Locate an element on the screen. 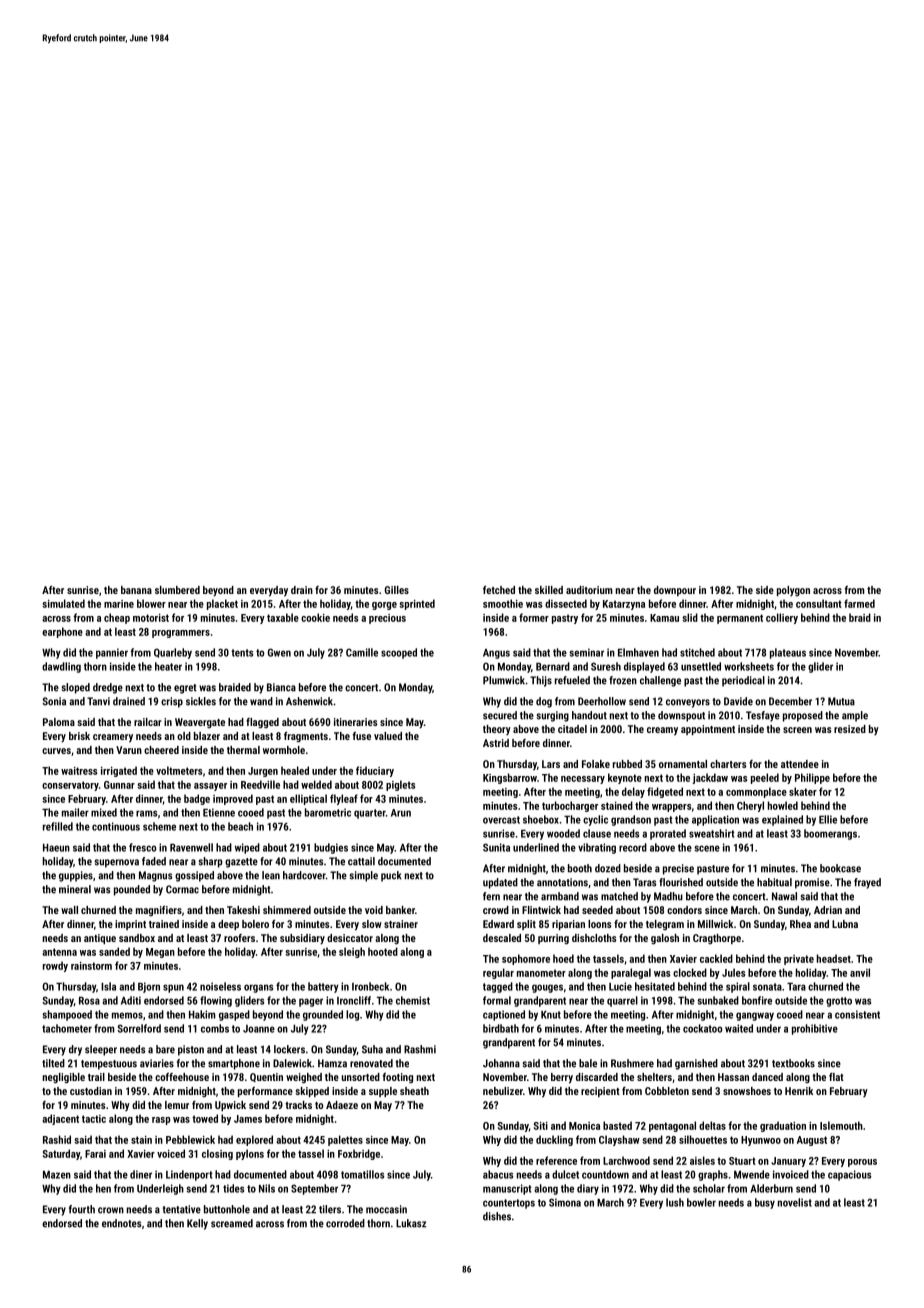 Image resolution: width=924 pixels, height=1308 pixels. tentative is located at coordinates (182, 1209).
